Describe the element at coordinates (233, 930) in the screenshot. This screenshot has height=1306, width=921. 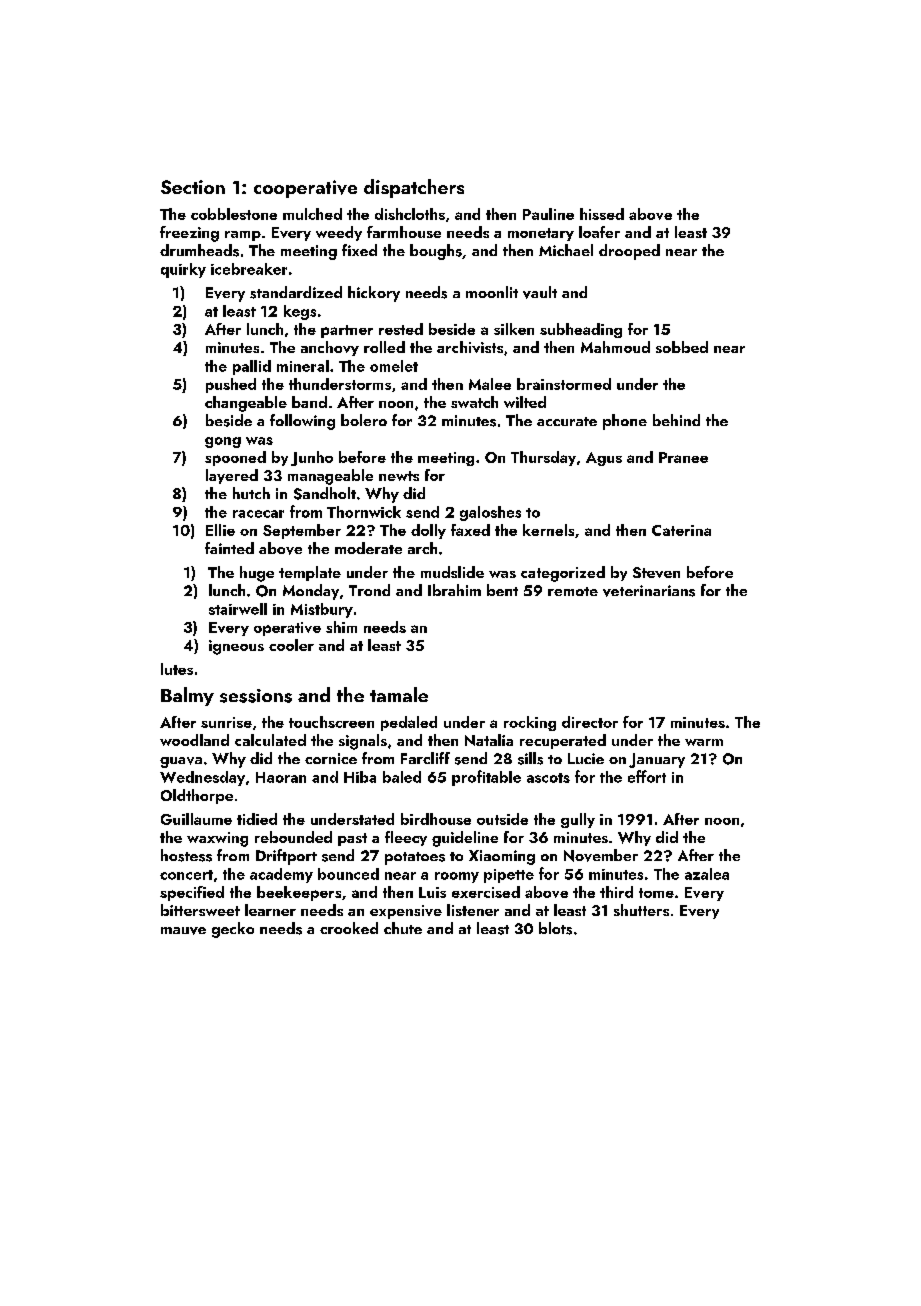
I see `gecko` at that location.
